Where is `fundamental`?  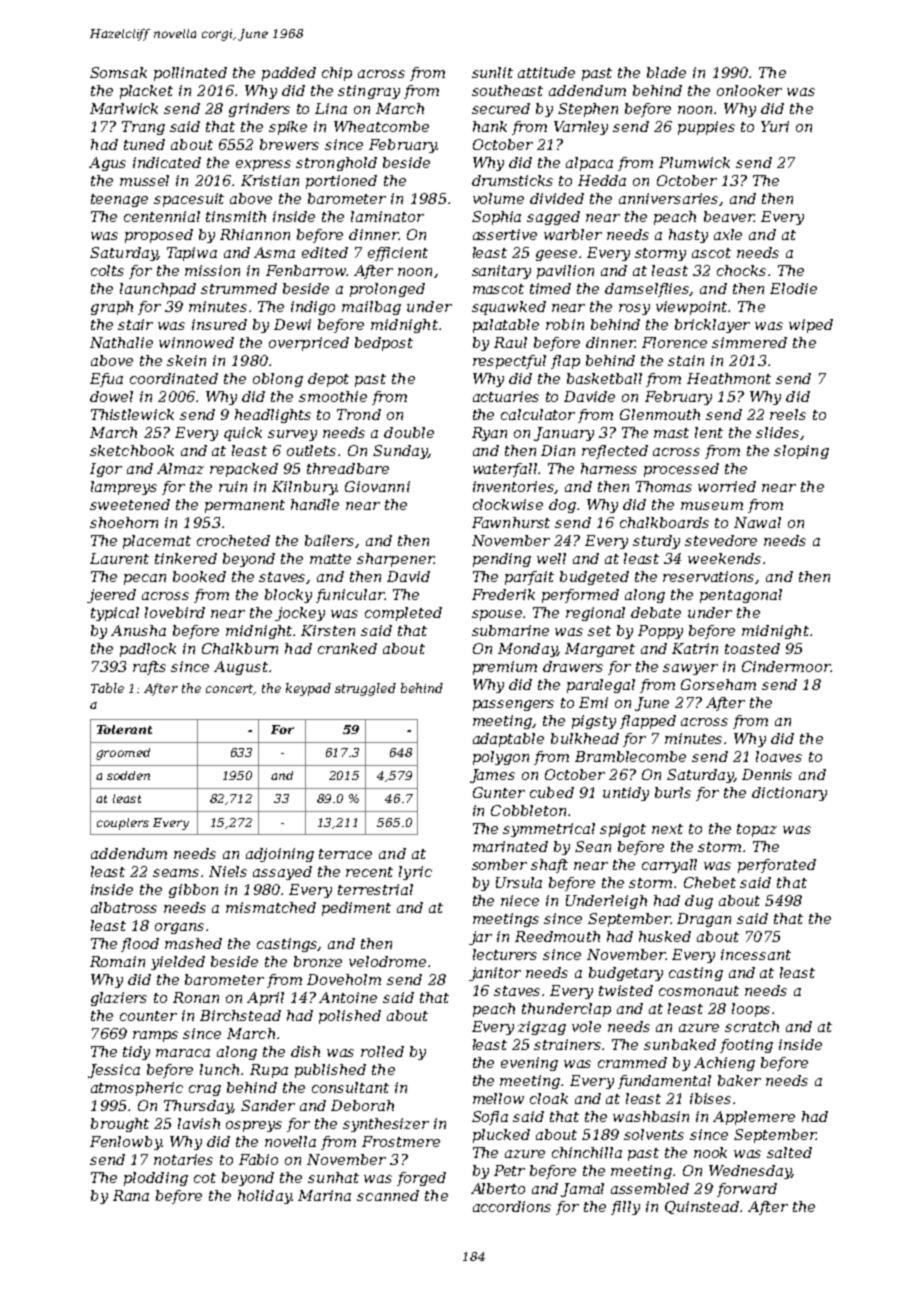
fundamental is located at coordinates (664, 1082).
